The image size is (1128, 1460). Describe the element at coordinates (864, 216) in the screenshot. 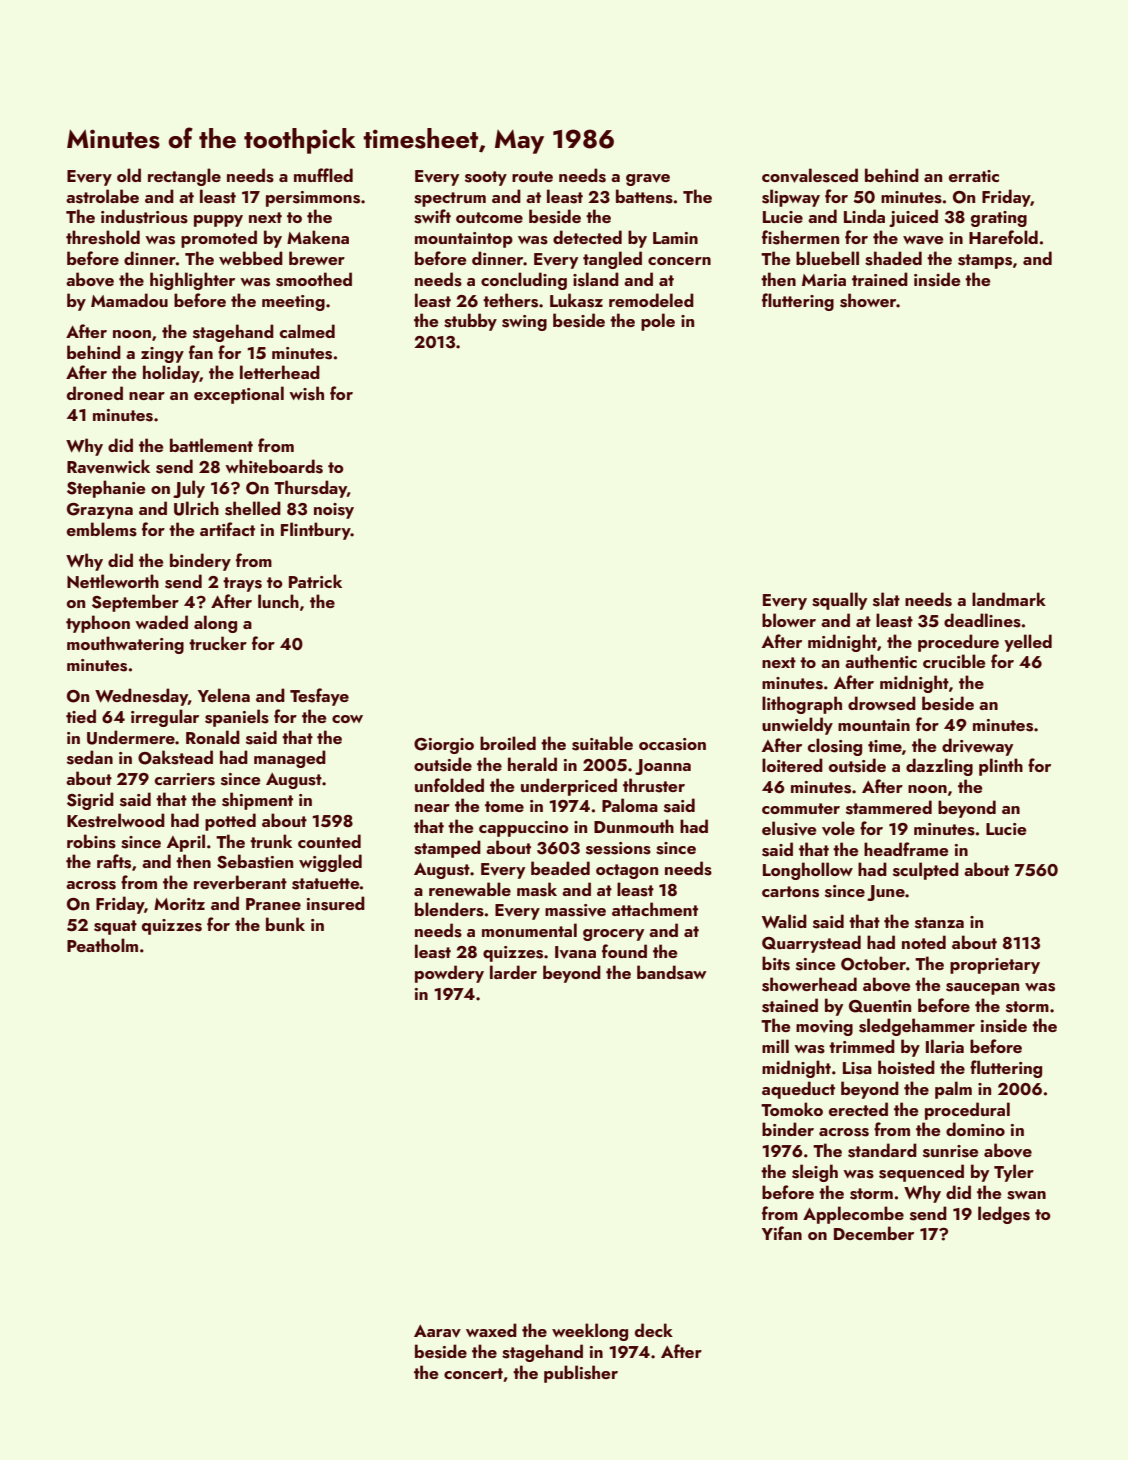

I see `Linda` at that location.
